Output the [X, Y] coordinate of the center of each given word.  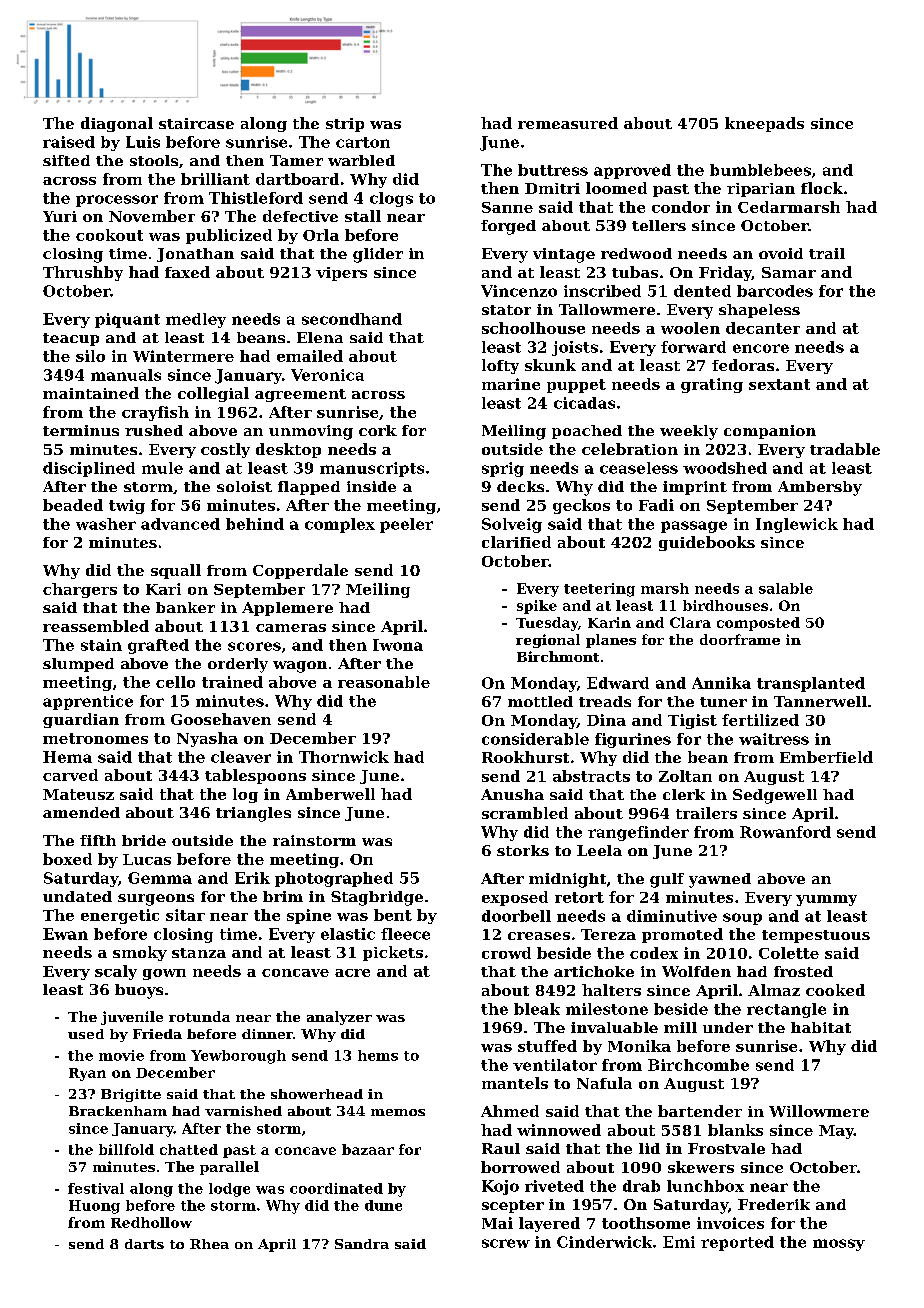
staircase [196, 123]
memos [398, 1112]
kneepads [764, 124]
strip [345, 125]
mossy [839, 1245]
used [86, 1034]
